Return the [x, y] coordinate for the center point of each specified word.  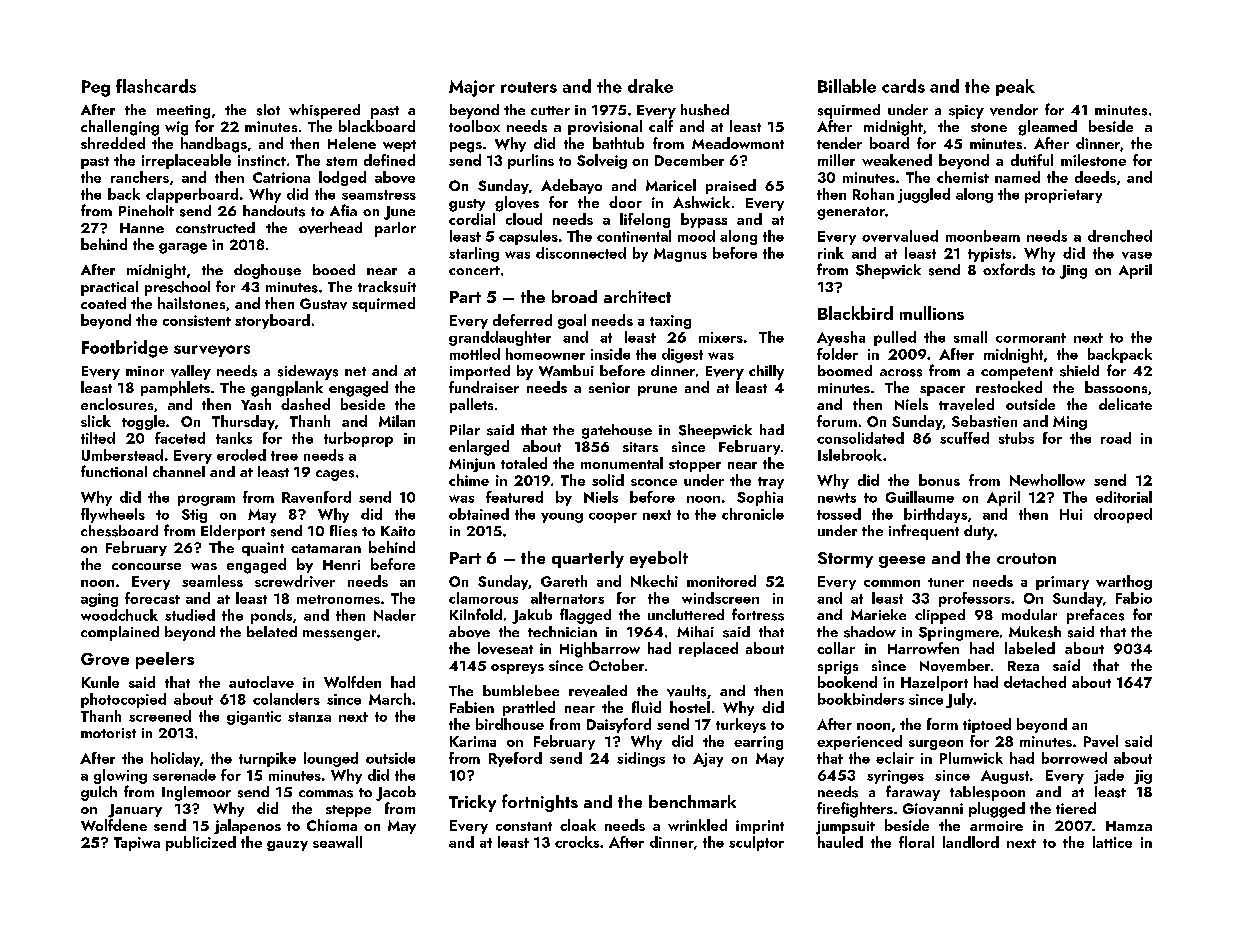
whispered [324, 111]
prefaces [1095, 616]
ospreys [517, 669]
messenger [339, 635]
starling [474, 254]
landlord [971, 842]
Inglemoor [196, 793]
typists [989, 255]
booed [334, 269]
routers [529, 87]
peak [1015, 87]
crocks [577, 842]
